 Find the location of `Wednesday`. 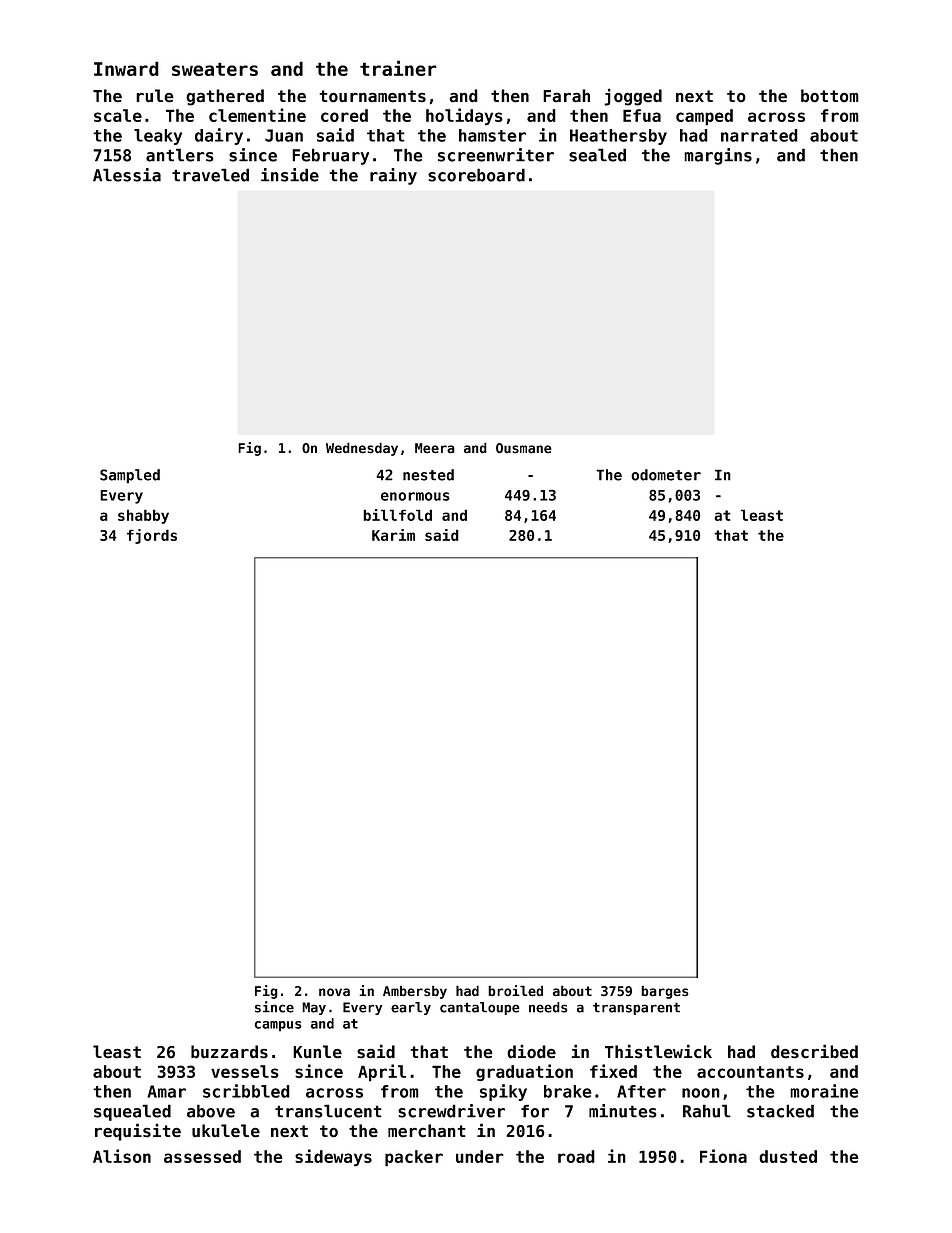

Wednesday is located at coordinates (362, 449).
